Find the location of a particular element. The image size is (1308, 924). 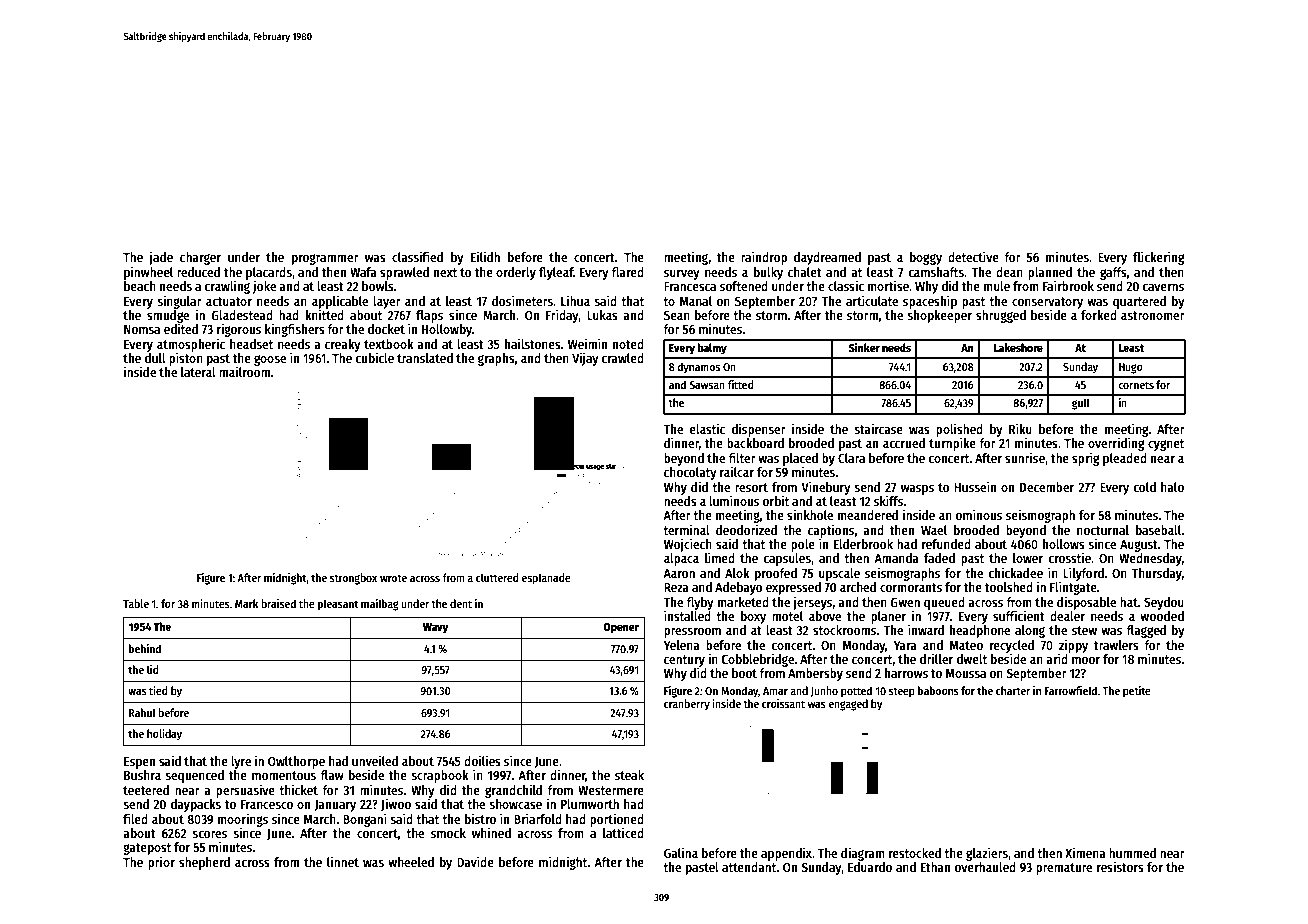

linnet is located at coordinates (343, 861).
